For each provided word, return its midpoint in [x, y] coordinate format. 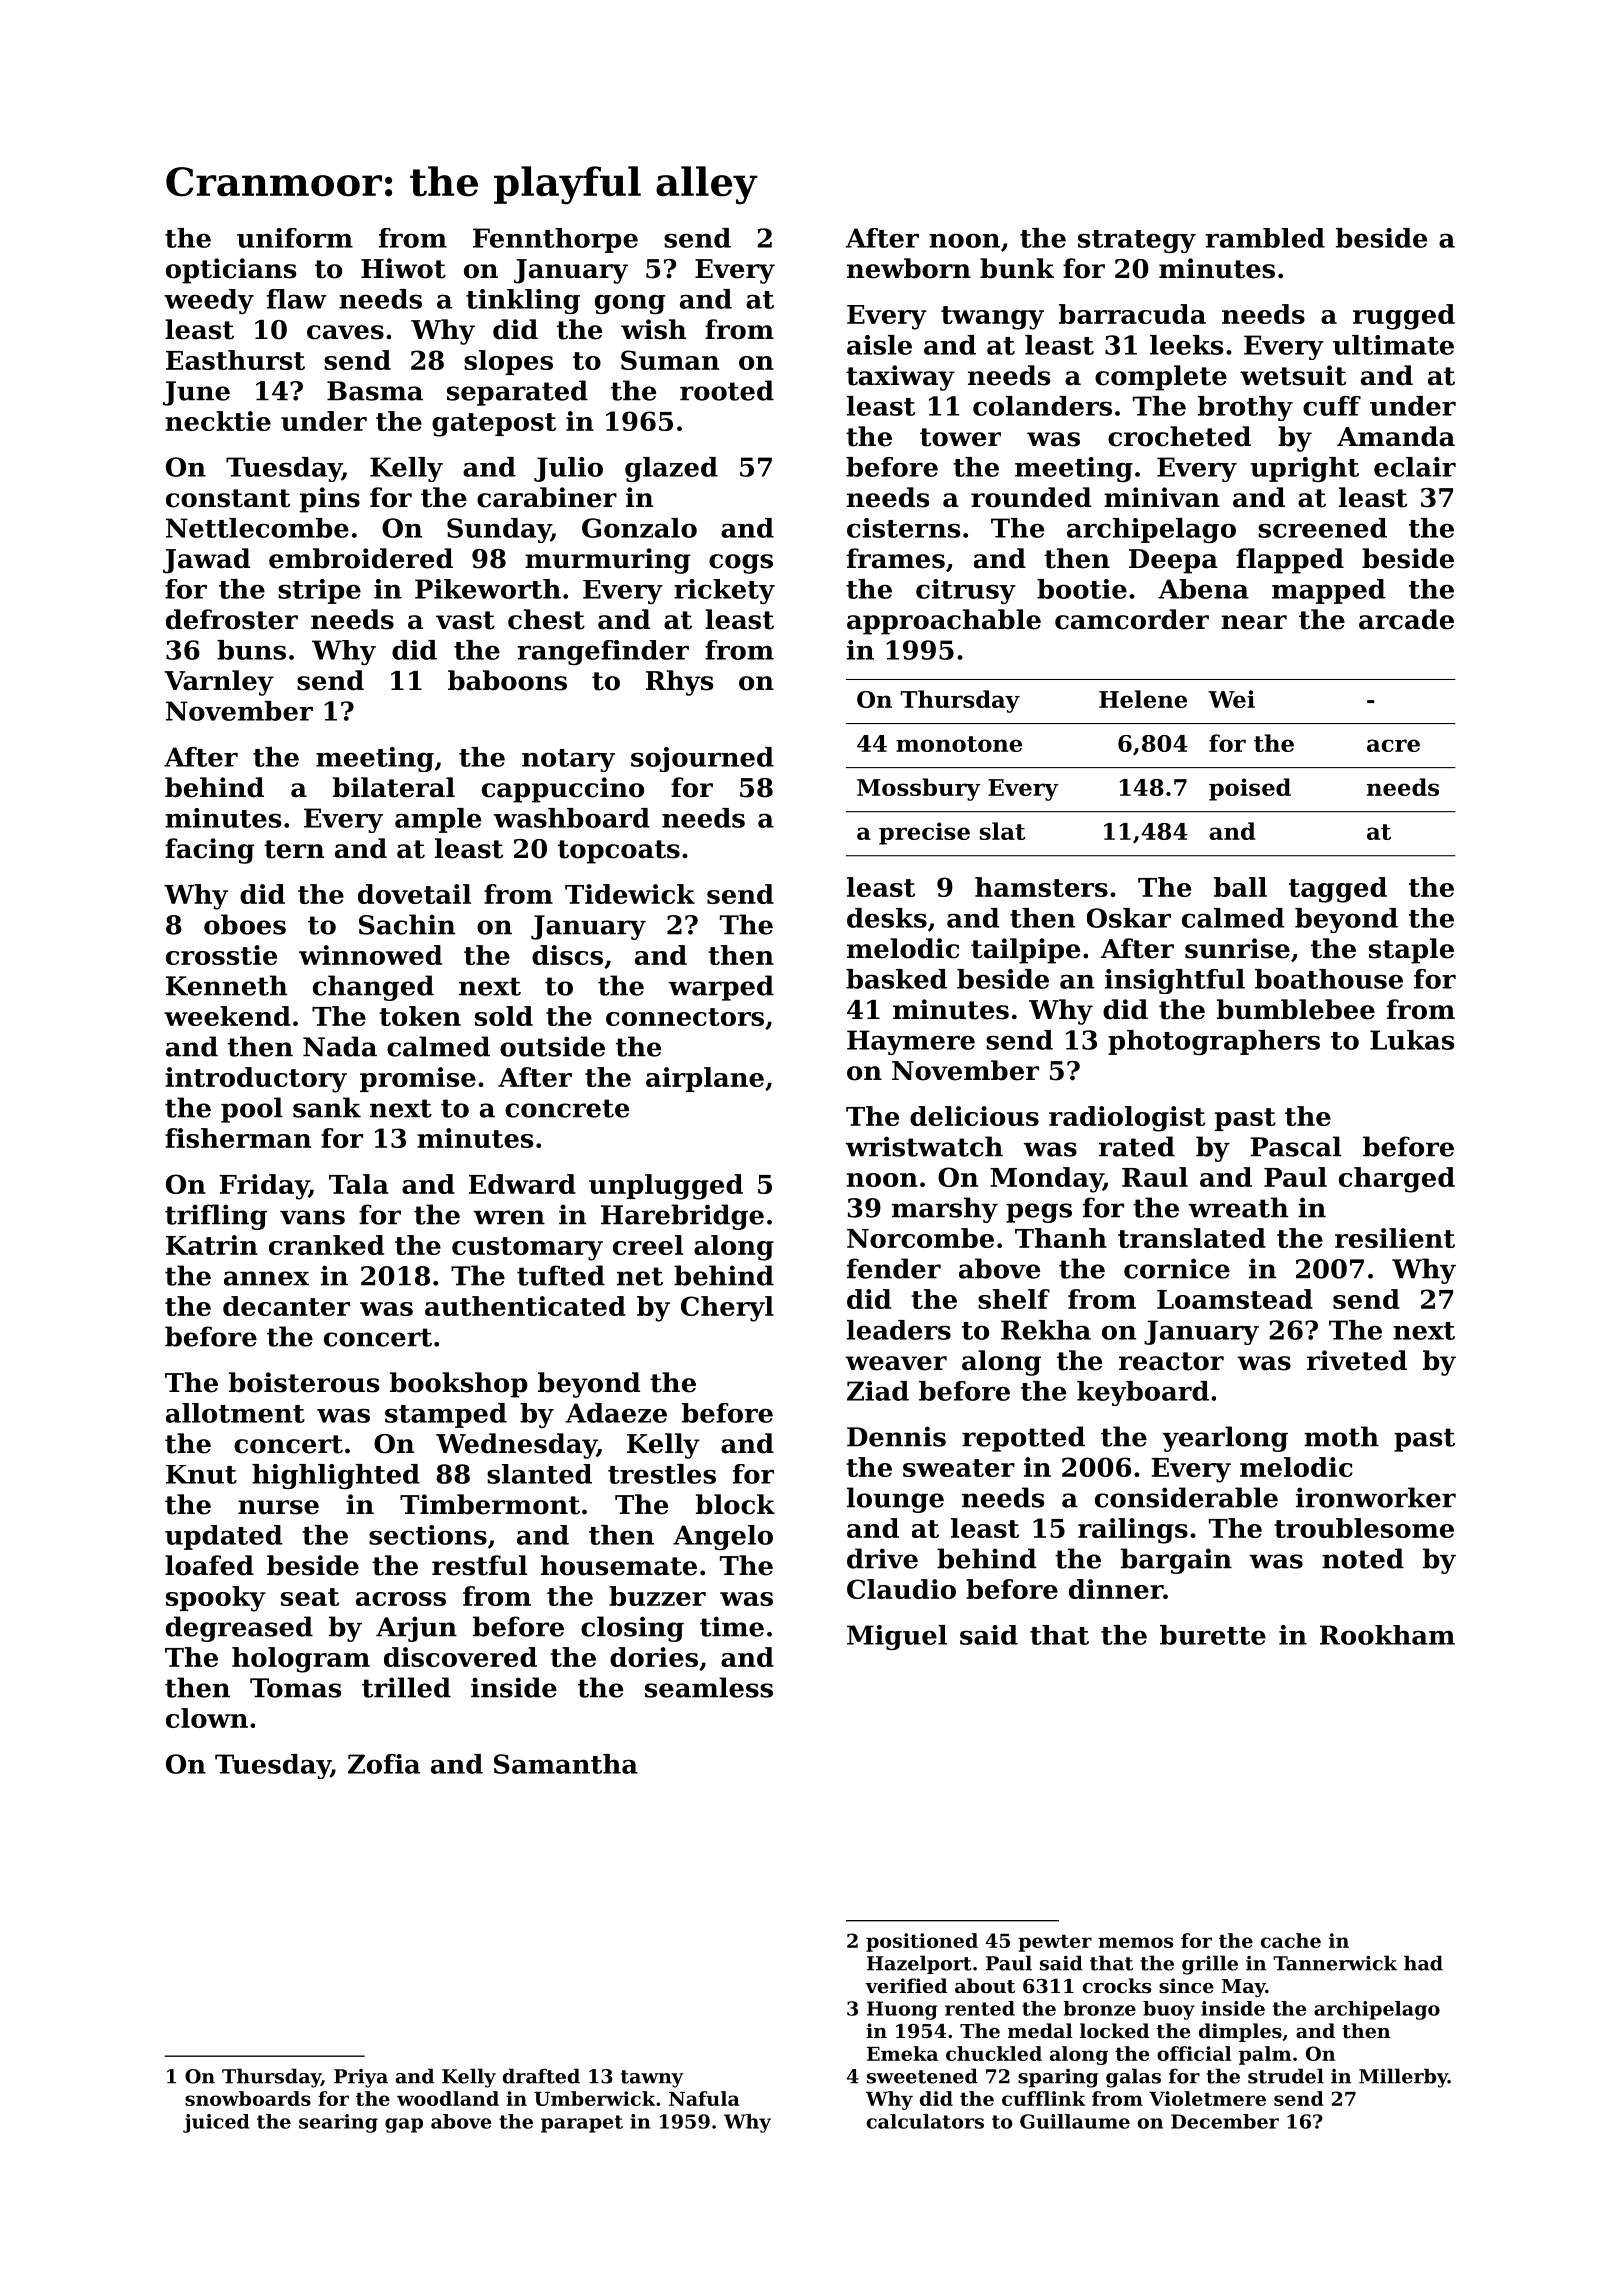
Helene [1143, 699]
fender [894, 1268]
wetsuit [1293, 375]
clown [207, 1718]
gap [404, 2125]
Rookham [1387, 1635]
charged [1397, 1180]
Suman [670, 360]
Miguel [897, 1637]
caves [345, 332]
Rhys [679, 683]
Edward [522, 1184]
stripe [319, 591]
